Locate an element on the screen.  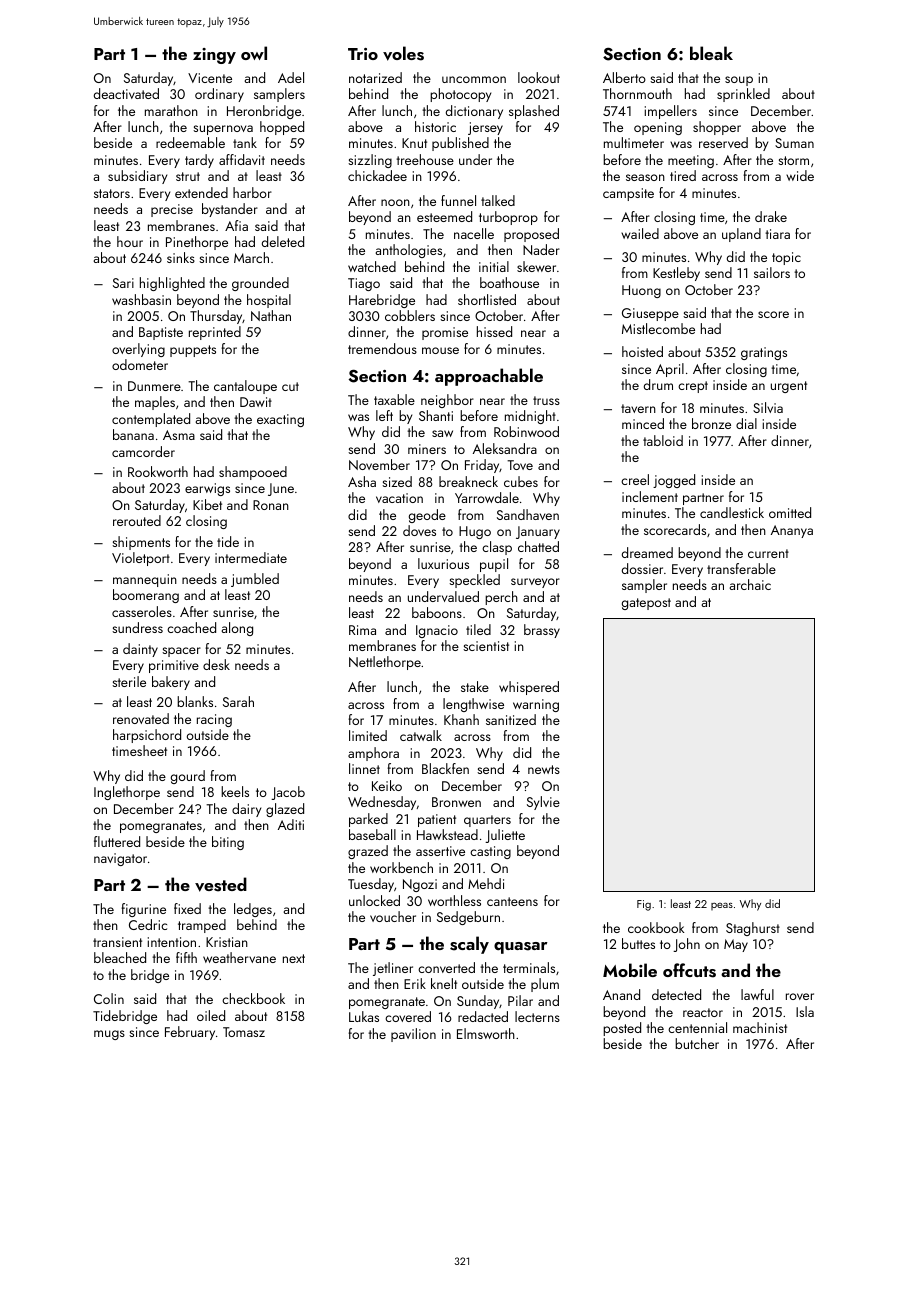
zingy is located at coordinates (214, 56).
